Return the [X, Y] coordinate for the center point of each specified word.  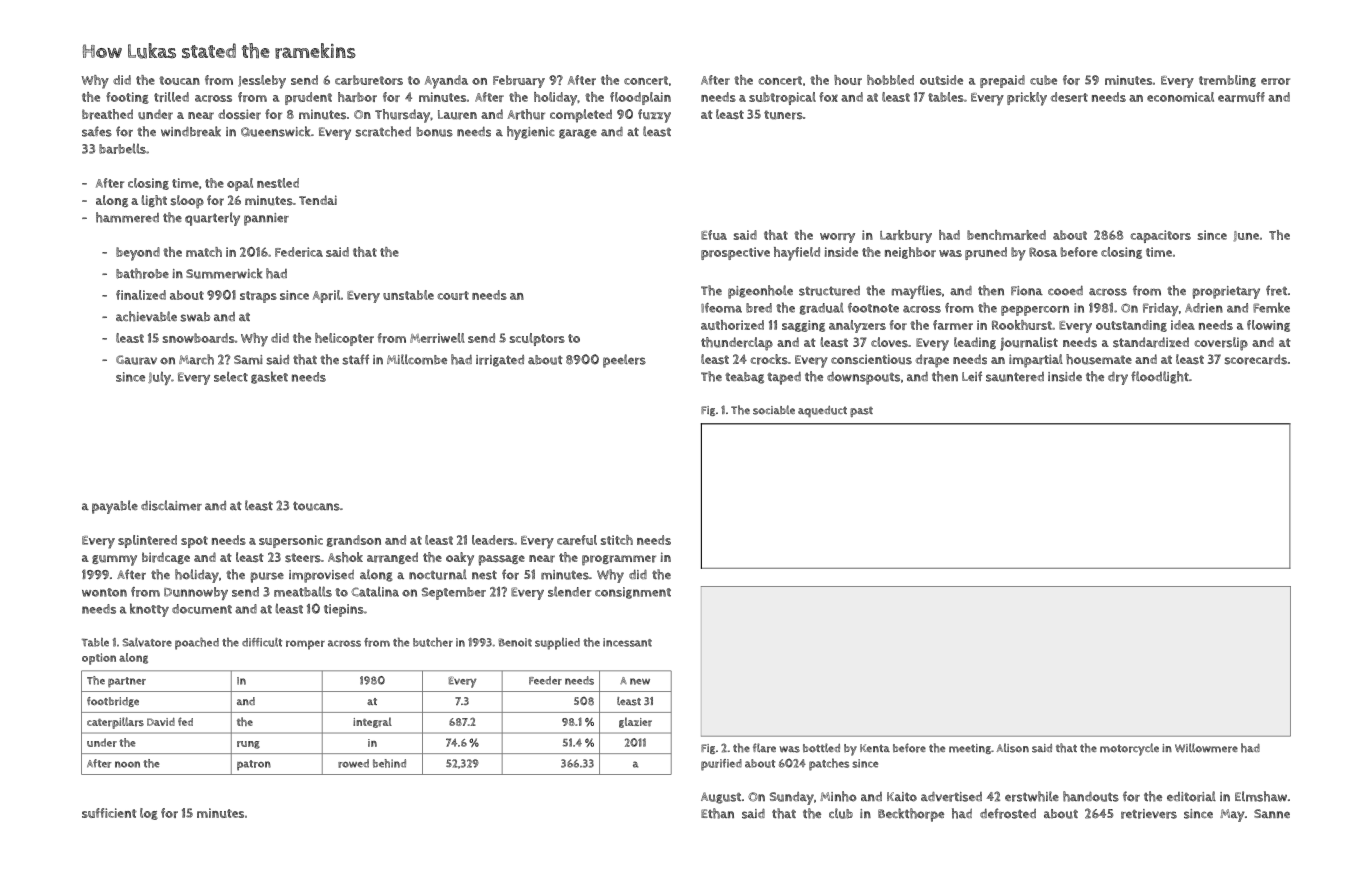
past [861, 412]
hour [848, 80]
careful [577, 540]
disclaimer [171, 505]
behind [389, 763]
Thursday [402, 116]
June [1246, 236]
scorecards [1256, 359]
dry [1118, 378]
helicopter [344, 339]
